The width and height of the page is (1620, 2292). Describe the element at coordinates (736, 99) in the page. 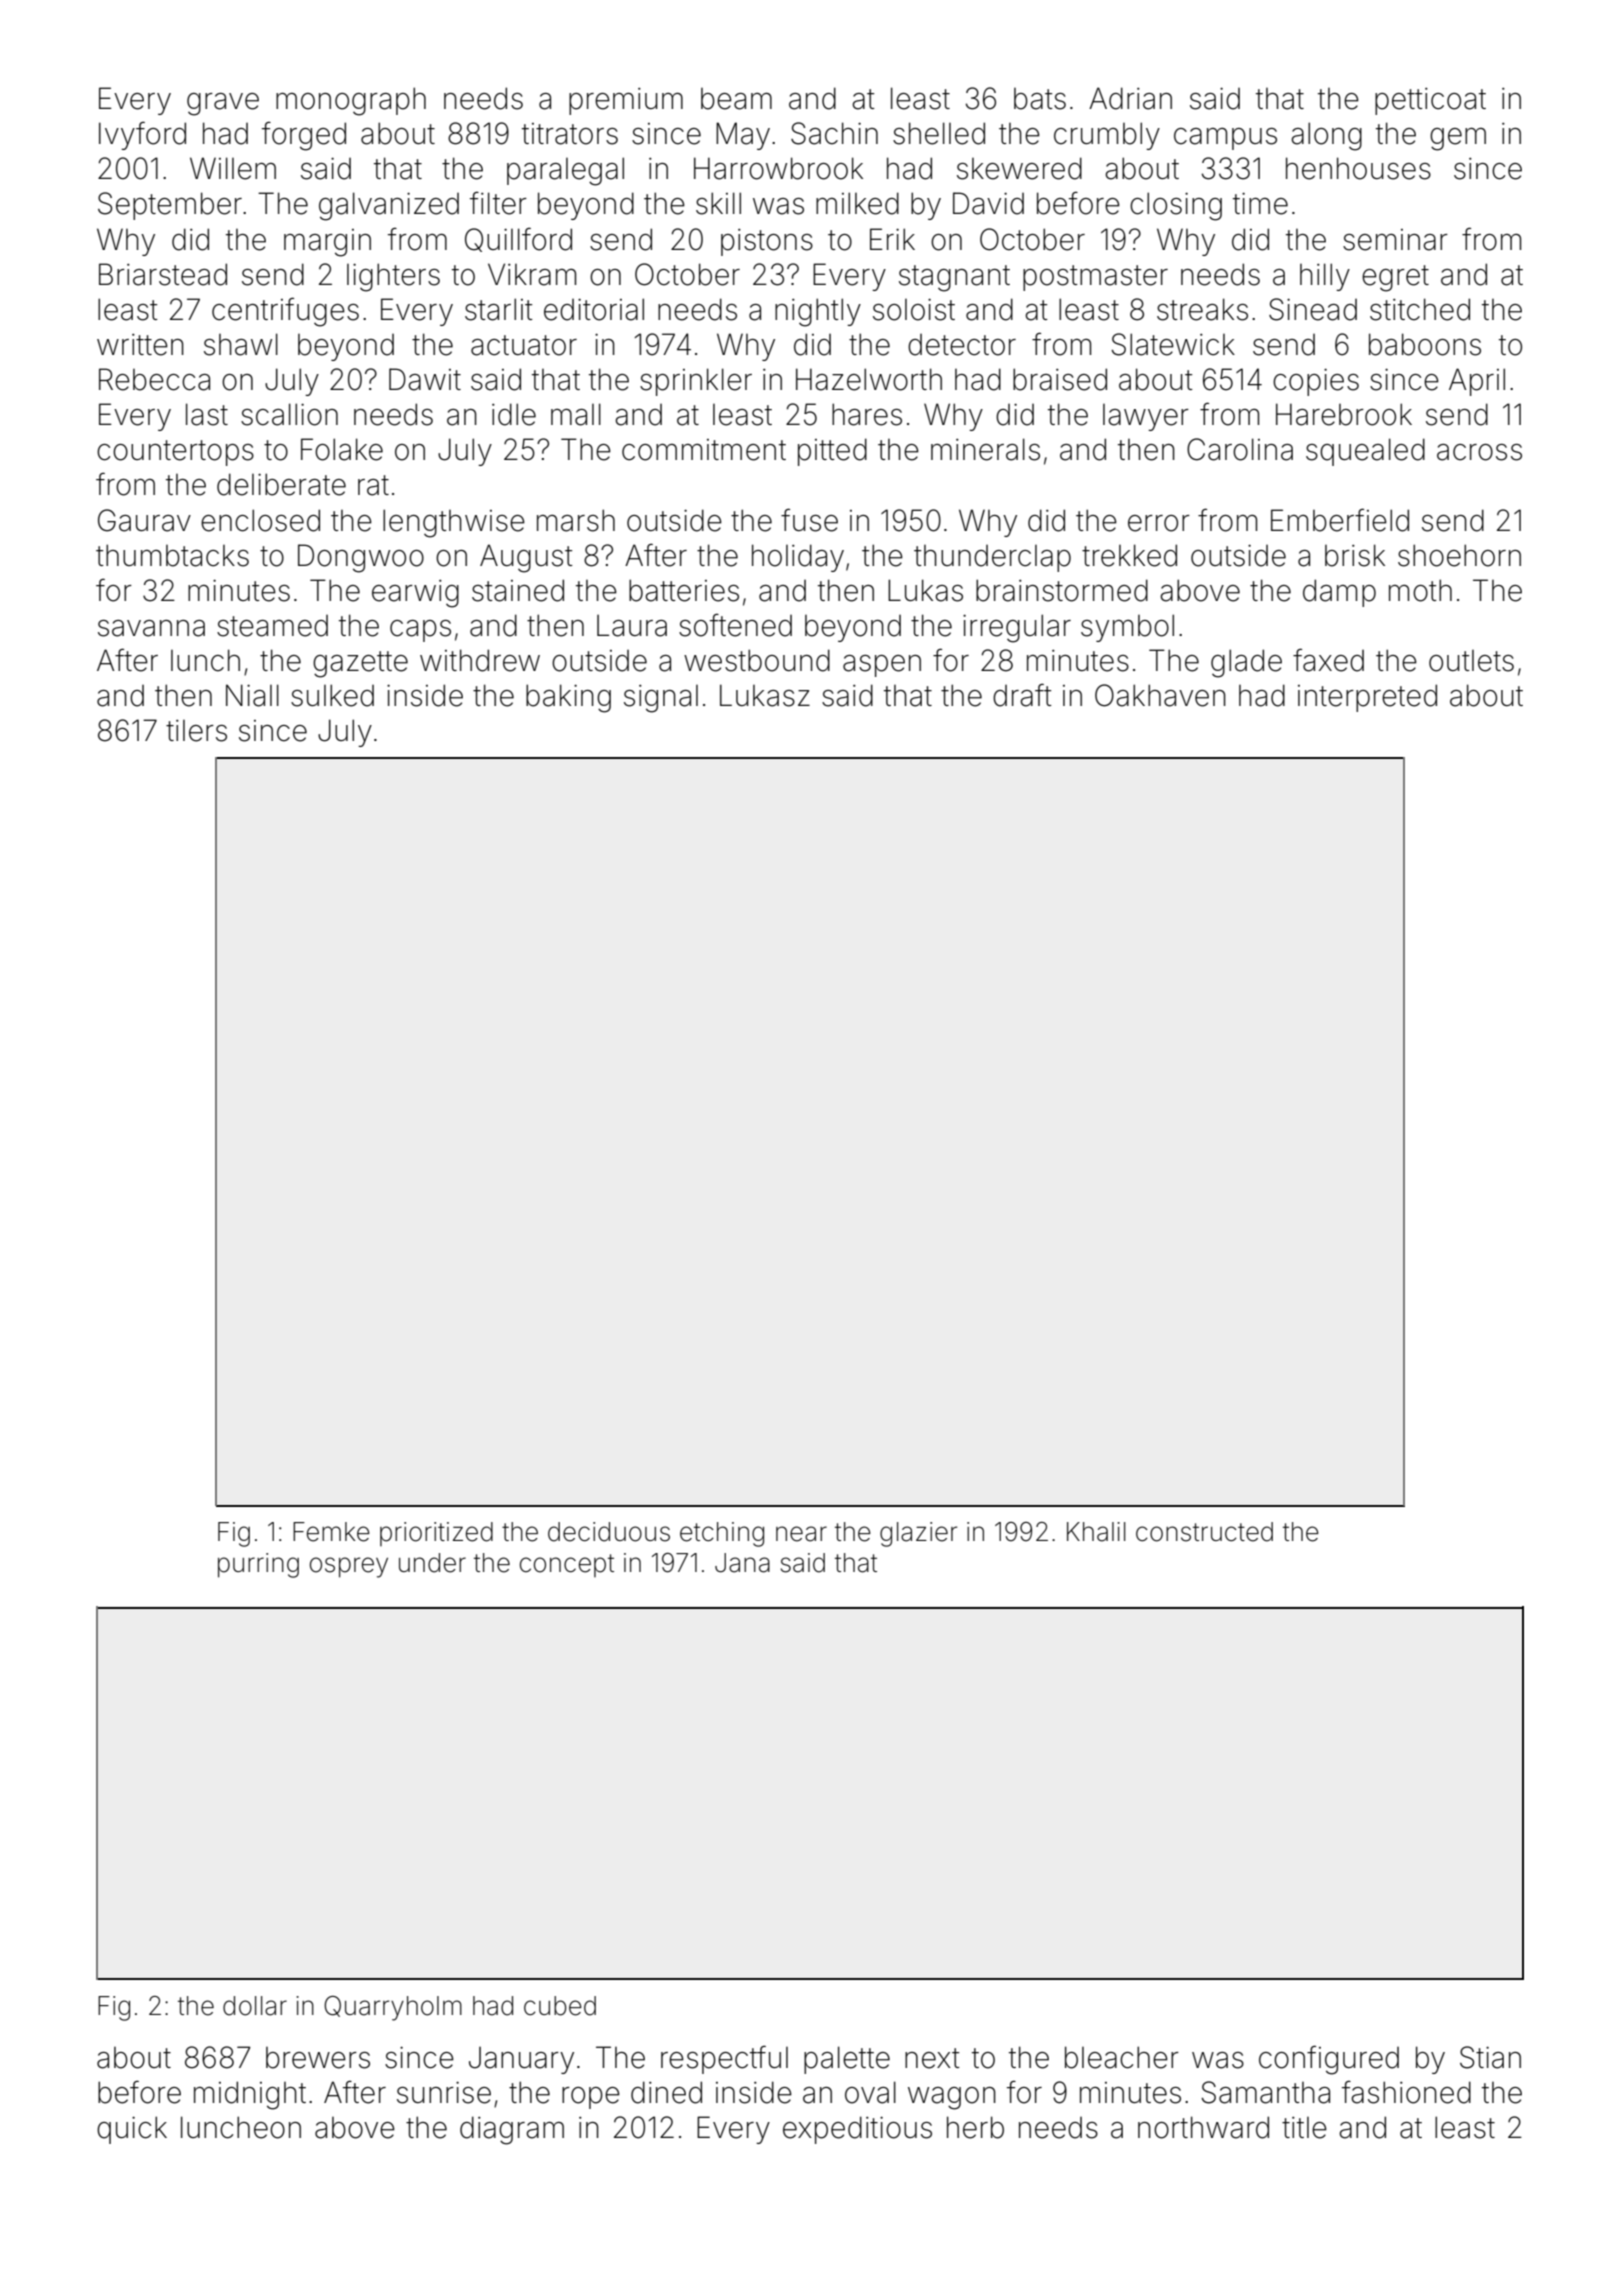

I see `beam` at that location.
